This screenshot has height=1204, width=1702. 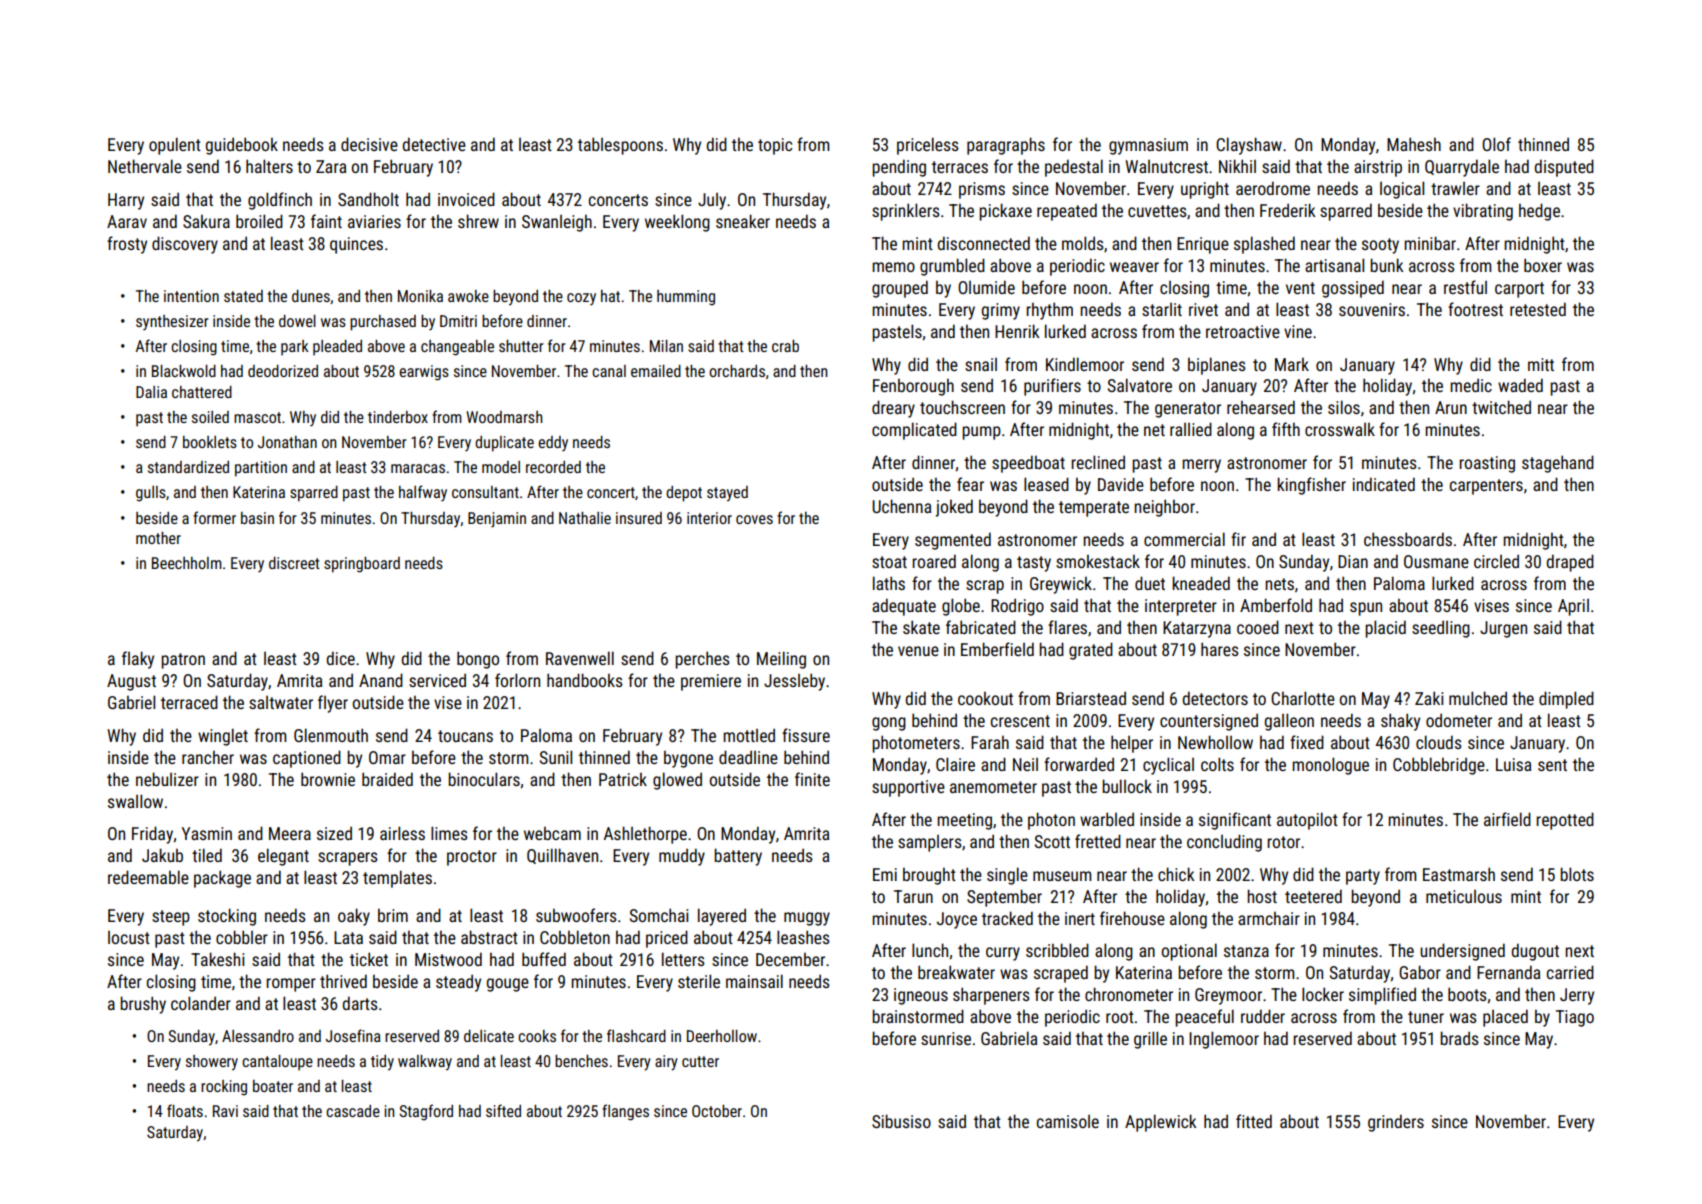 What do you see at coordinates (187, 563) in the screenshot?
I see `Beechholm` at bounding box center [187, 563].
